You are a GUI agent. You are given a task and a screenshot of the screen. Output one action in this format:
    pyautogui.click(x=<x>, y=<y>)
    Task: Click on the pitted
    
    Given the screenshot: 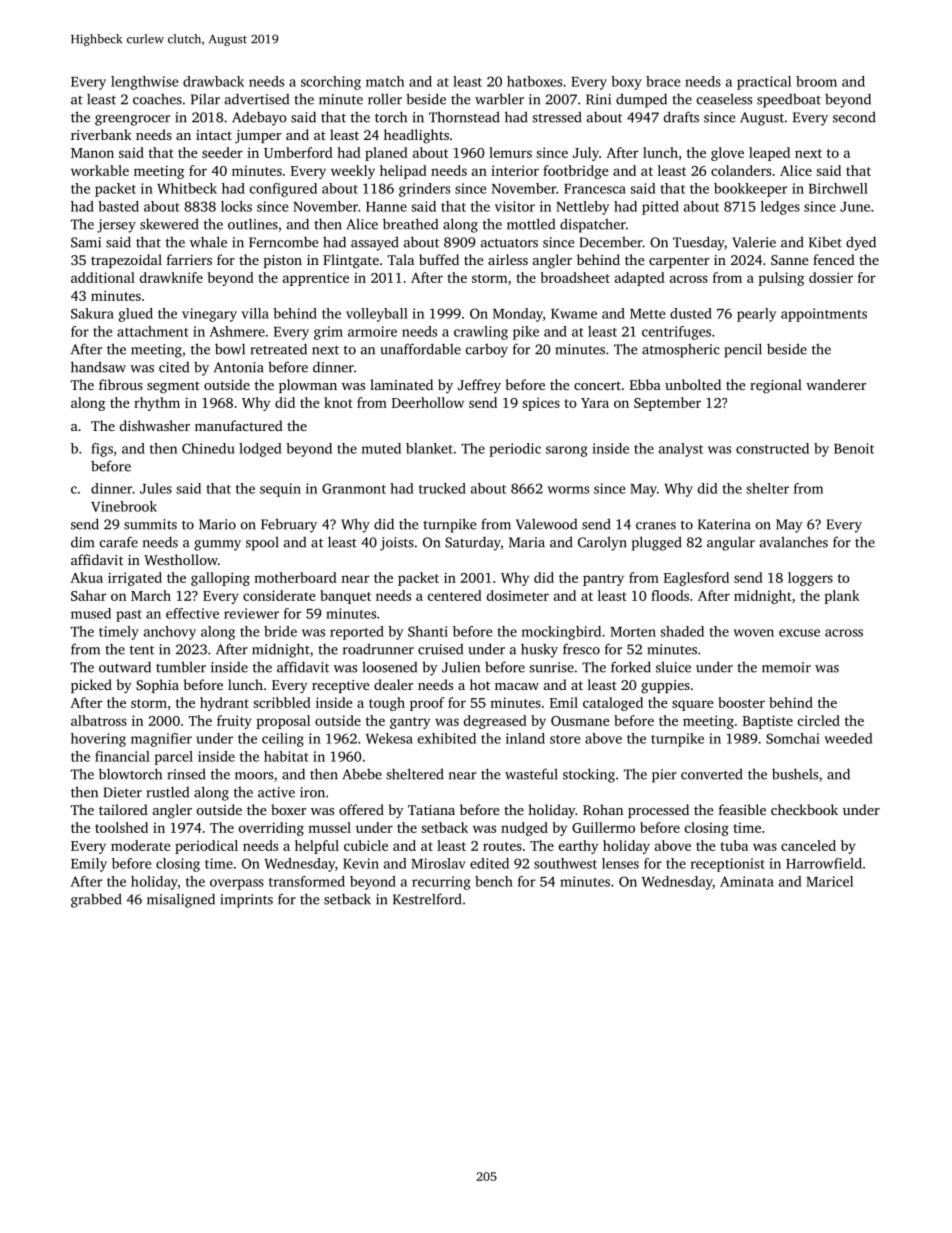 What is the action you would take?
    pyautogui.click(x=660, y=208)
